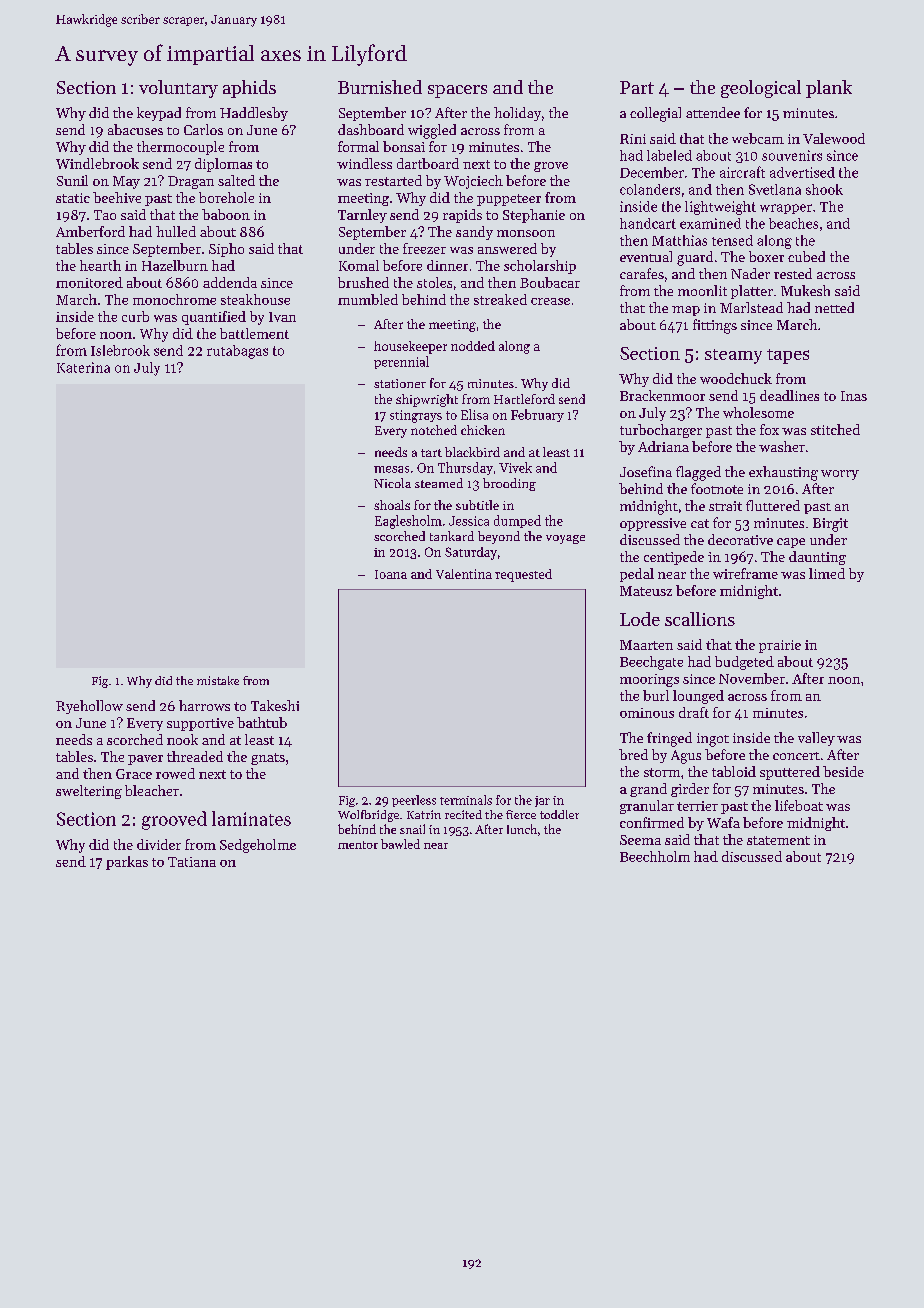 This screenshot has width=924, height=1308. I want to click on Eaglesholm, so click(408, 522).
